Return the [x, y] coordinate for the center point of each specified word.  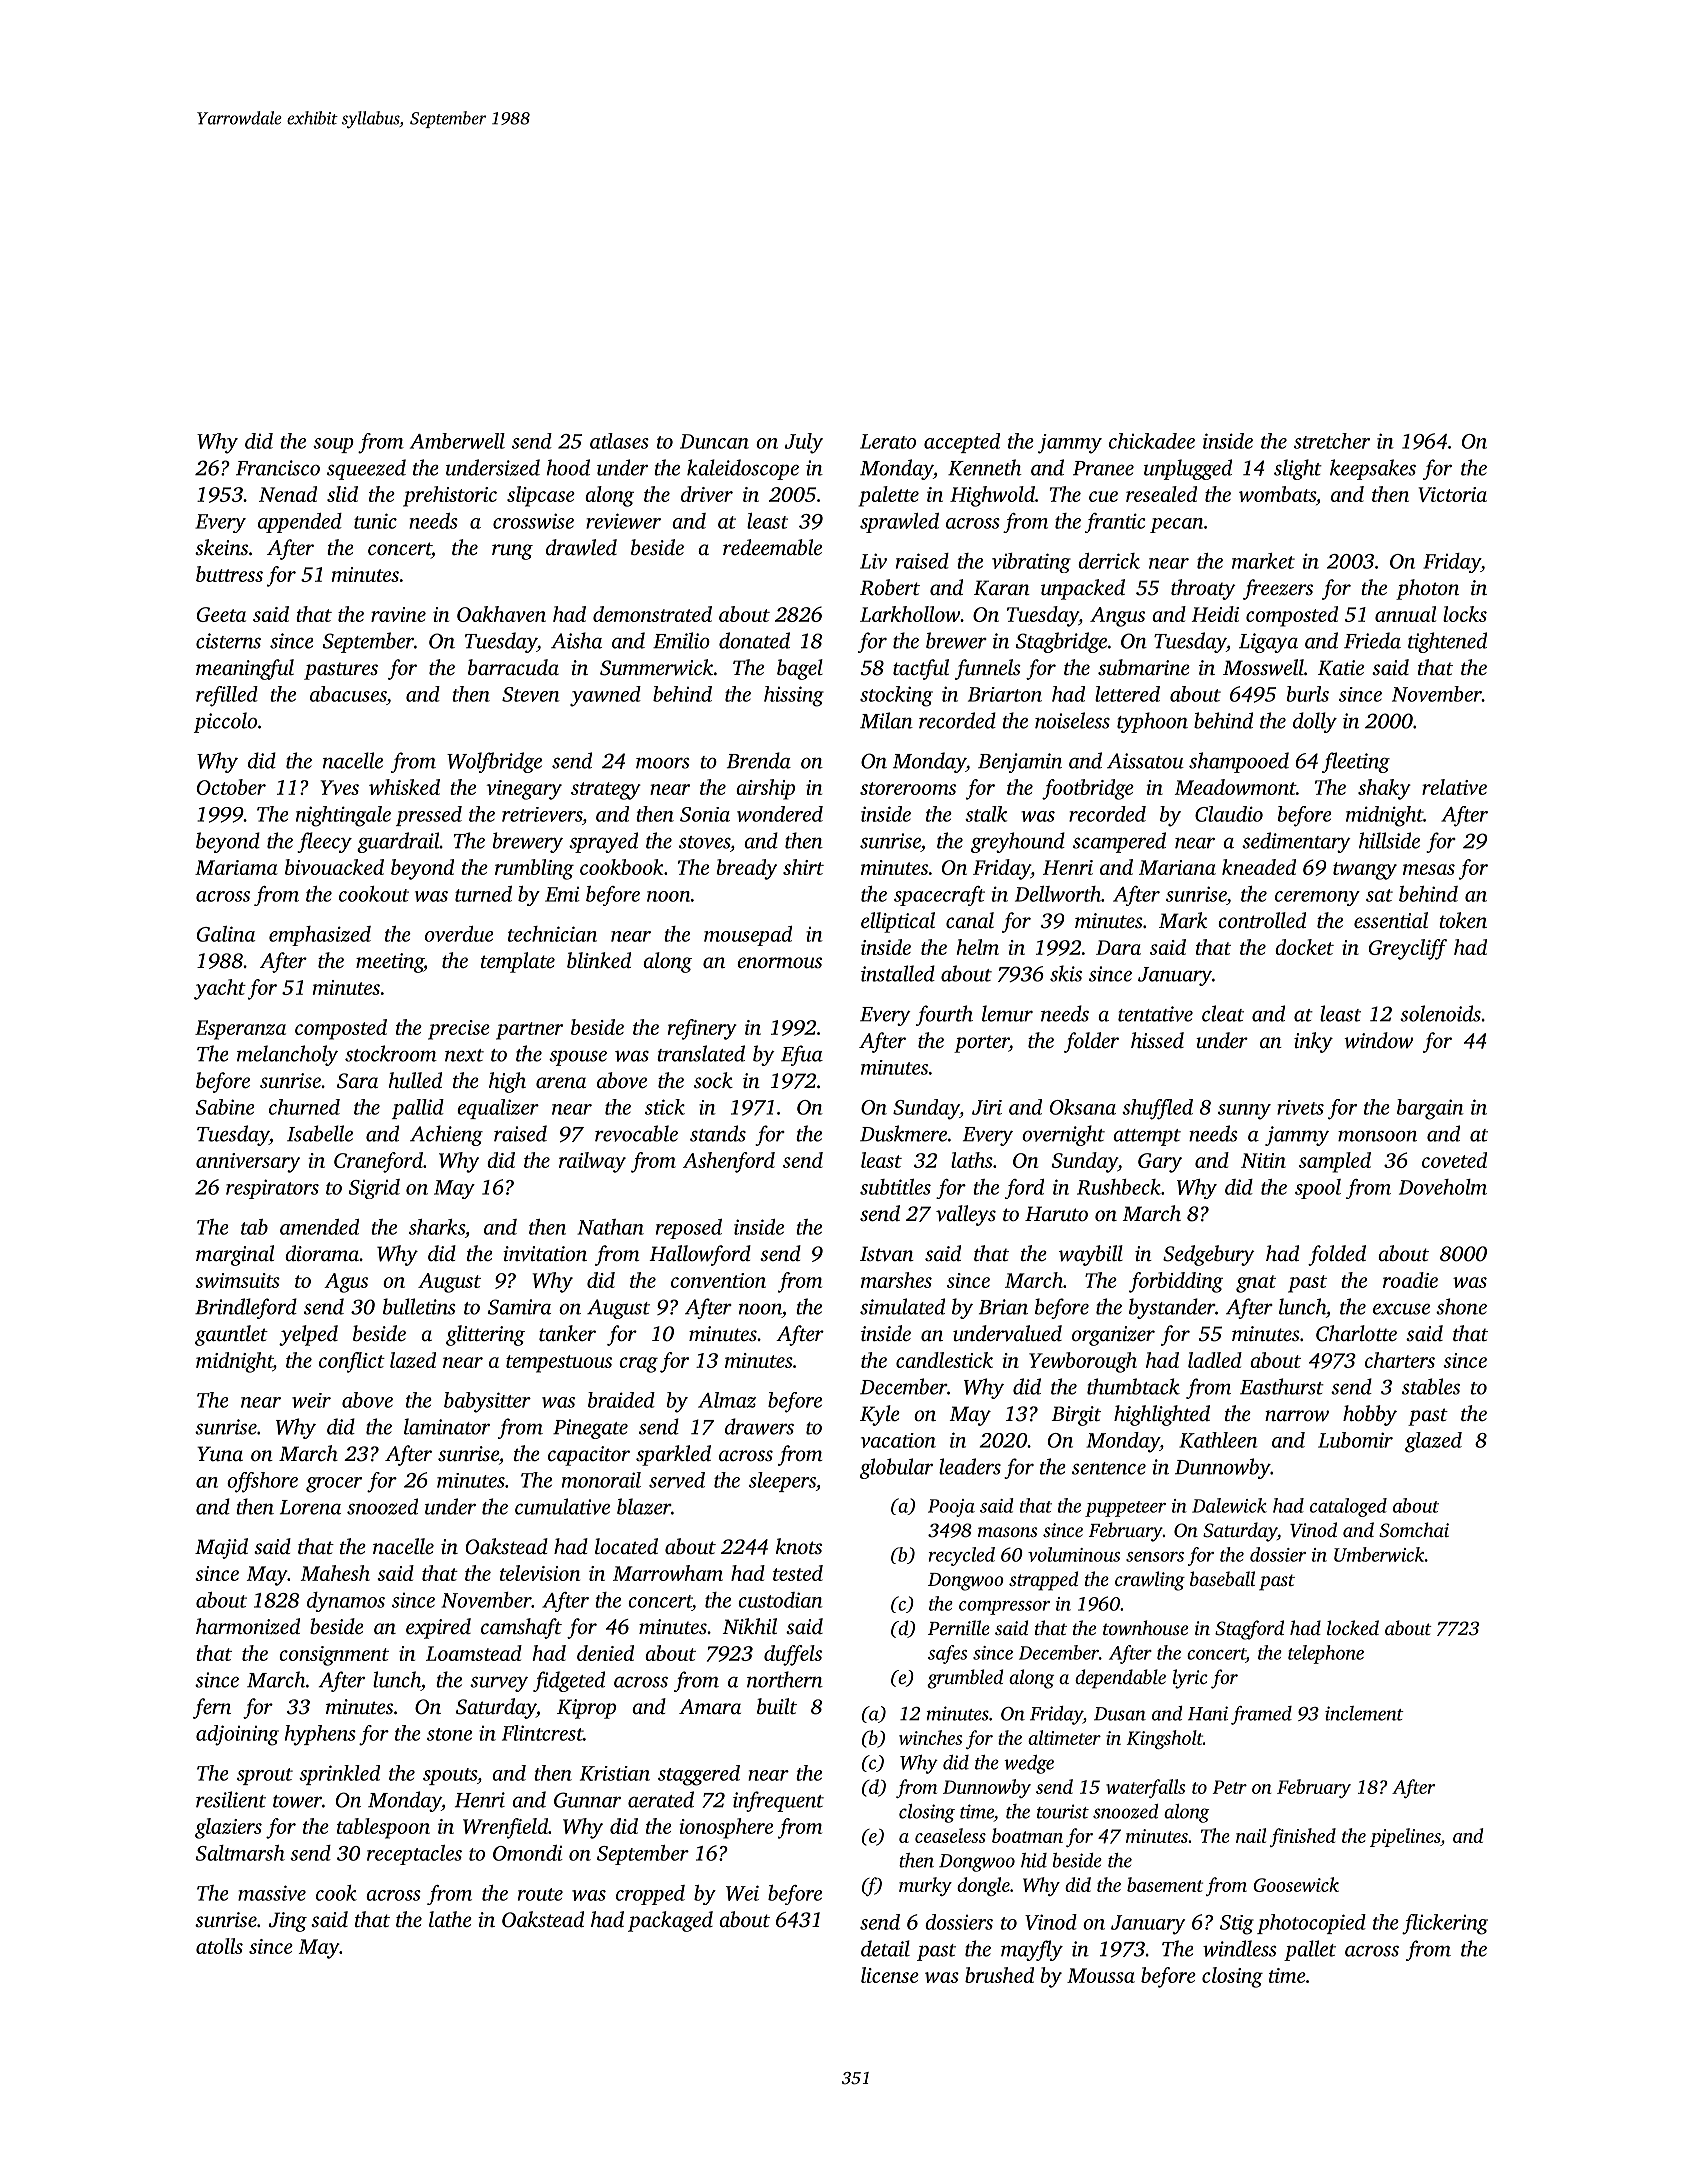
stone [449, 1734]
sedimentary [1296, 842]
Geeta [221, 614]
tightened [1447, 642]
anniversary [248, 1163]
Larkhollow [910, 614]
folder [1091, 1042]
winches [931, 1737]
